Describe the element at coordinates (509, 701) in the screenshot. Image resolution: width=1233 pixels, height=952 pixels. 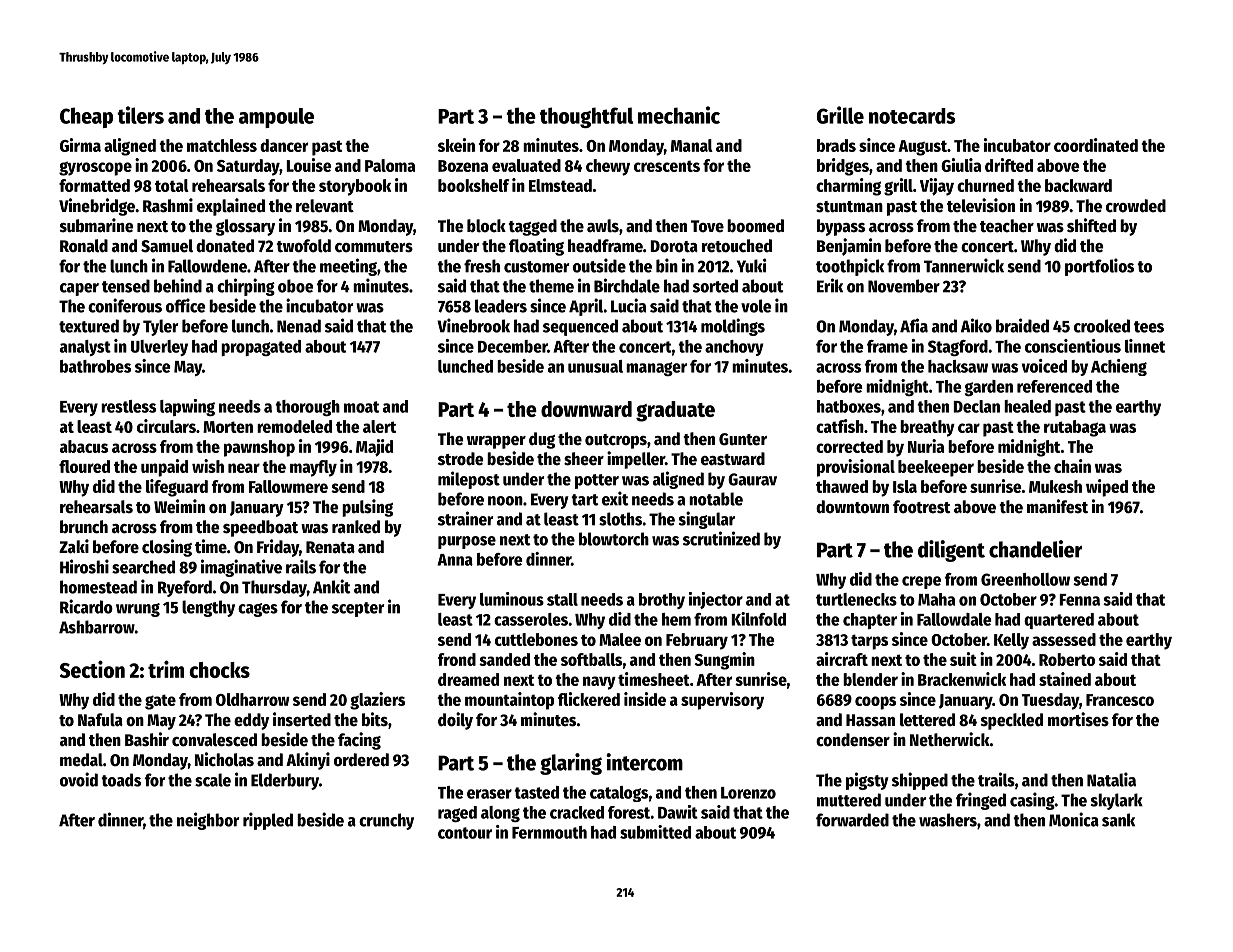
I see `mountaintop` at that location.
